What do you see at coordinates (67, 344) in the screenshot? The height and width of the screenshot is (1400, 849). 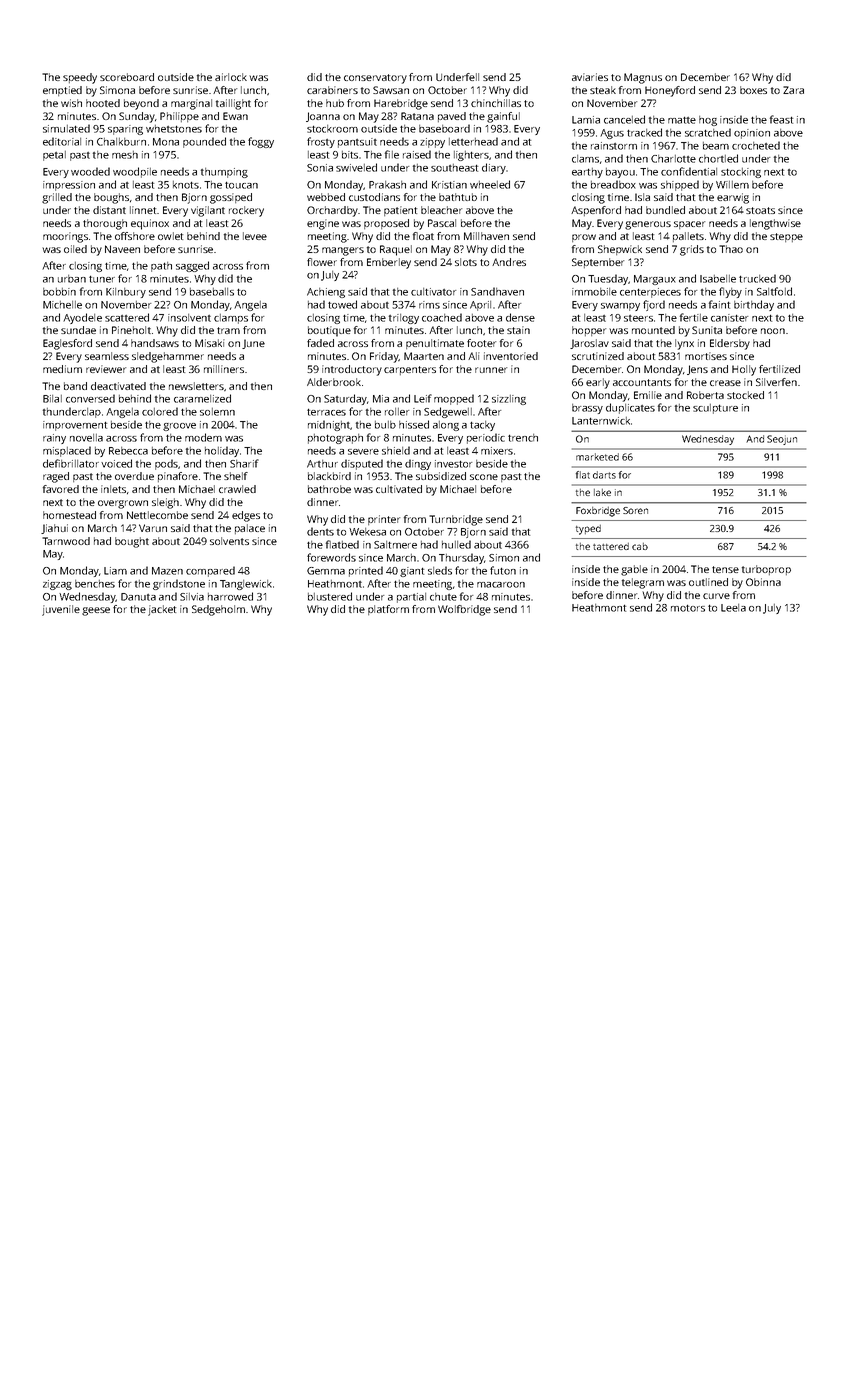 I see `Eaglesford` at bounding box center [67, 344].
